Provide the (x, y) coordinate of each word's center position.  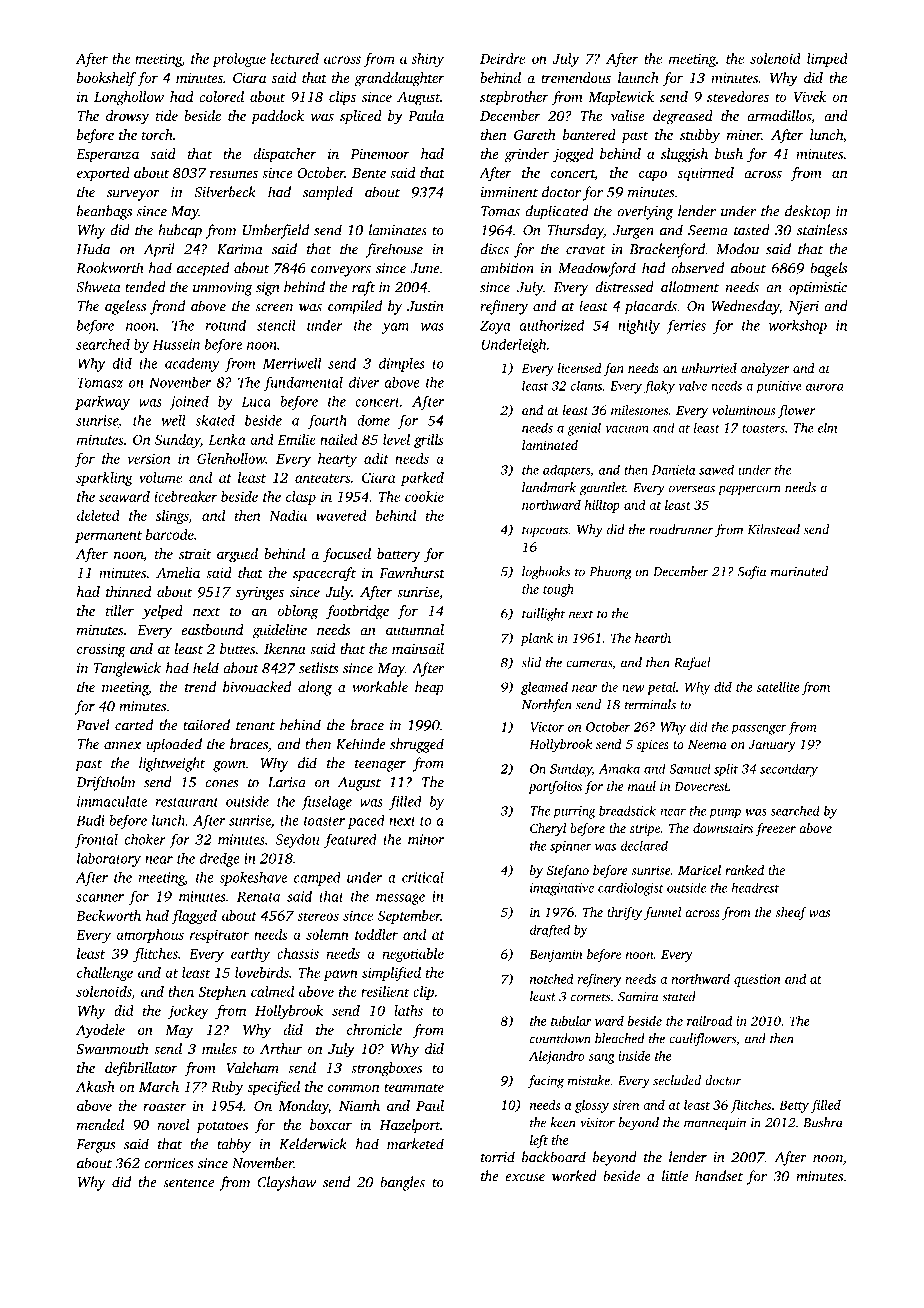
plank (536, 639)
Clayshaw (286, 1183)
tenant (255, 726)
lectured (295, 58)
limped (827, 60)
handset (719, 1176)
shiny (427, 60)
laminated (550, 445)
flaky (659, 387)
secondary (789, 770)
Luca (256, 402)
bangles (402, 1183)
